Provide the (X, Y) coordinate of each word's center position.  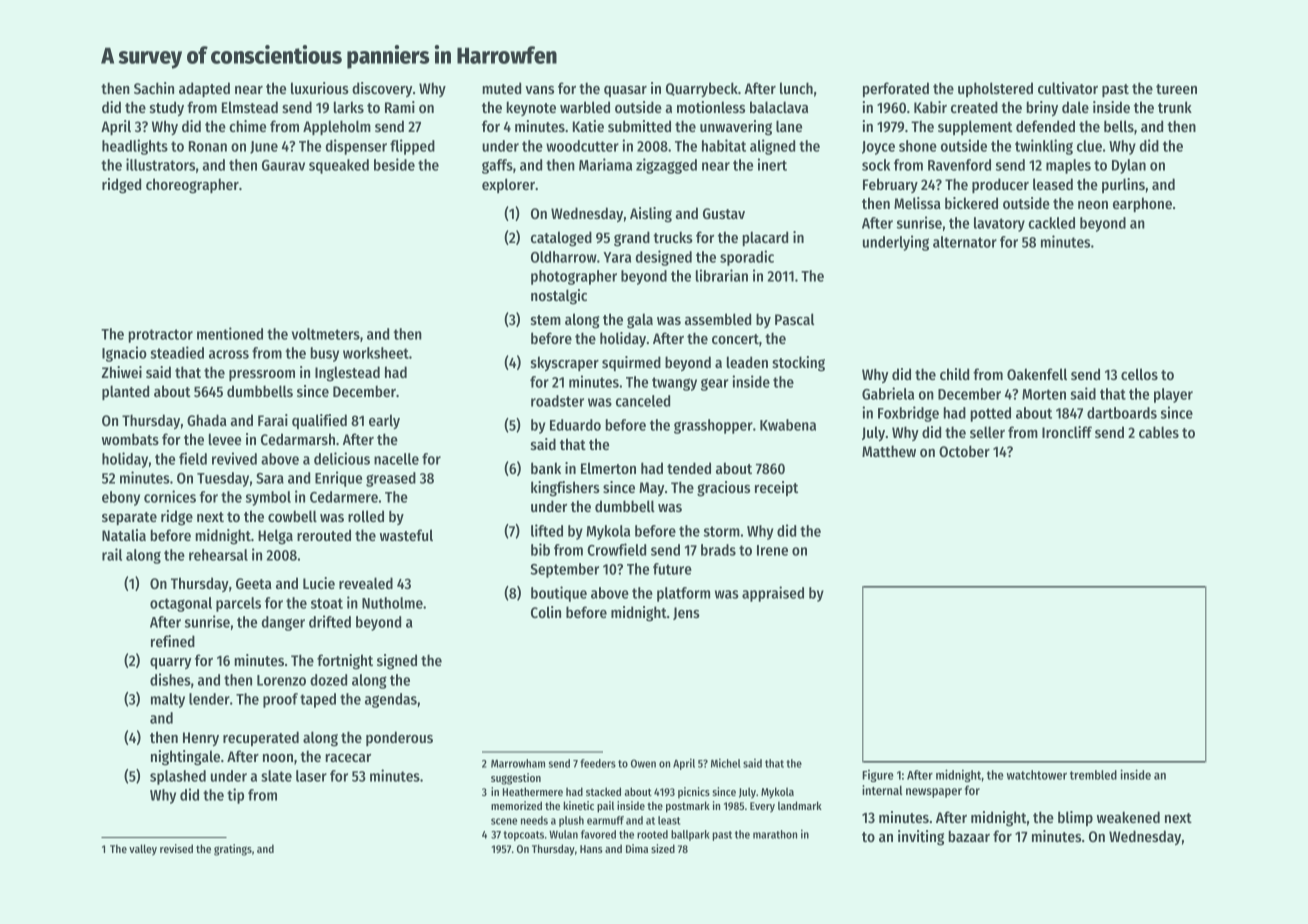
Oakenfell (1037, 374)
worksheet (376, 353)
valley (143, 850)
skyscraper (565, 363)
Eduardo (575, 425)
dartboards (1122, 413)
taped (318, 700)
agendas (391, 700)
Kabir (930, 107)
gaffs (497, 166)
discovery (382, 89)
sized (663, 848)
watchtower (1037, 775)
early (384, 421)
